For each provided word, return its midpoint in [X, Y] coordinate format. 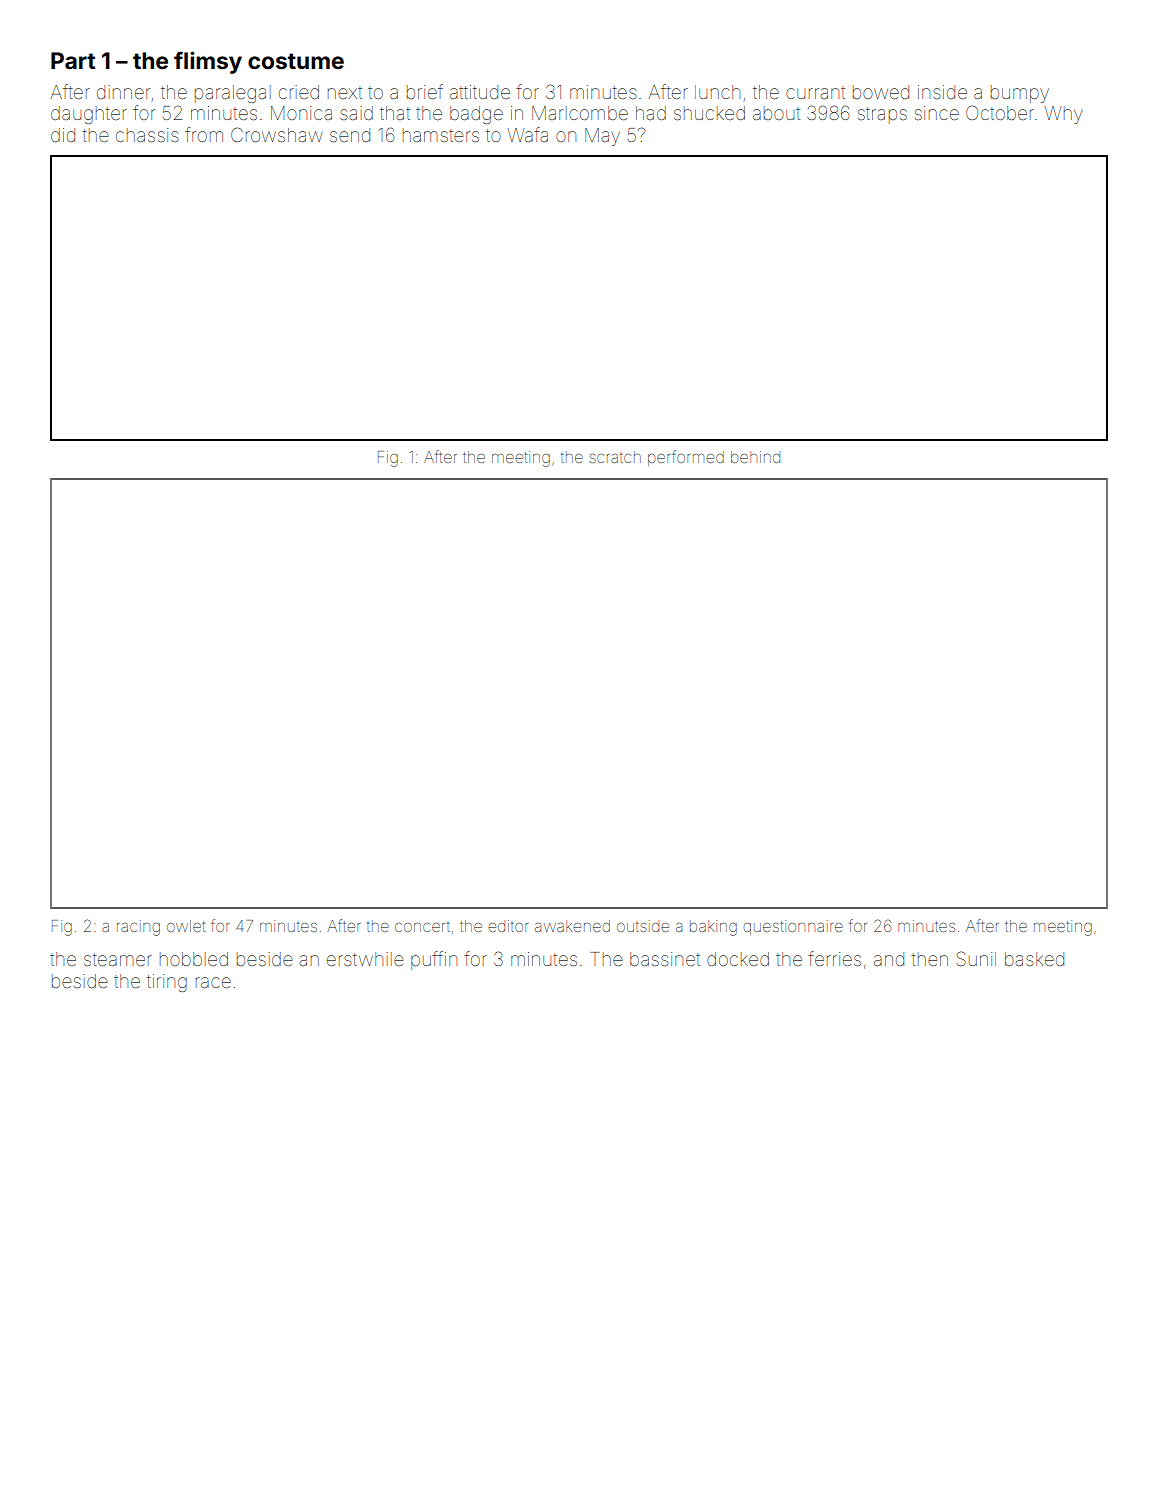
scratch [615, 457]
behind [755, 457]
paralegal [233, 94]
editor [508, 926]
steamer [118, 959]
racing [138, 928]
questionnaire [793, 927]
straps [882, 115]
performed [686, 458]
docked [738, 959]
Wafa [528, 134]
